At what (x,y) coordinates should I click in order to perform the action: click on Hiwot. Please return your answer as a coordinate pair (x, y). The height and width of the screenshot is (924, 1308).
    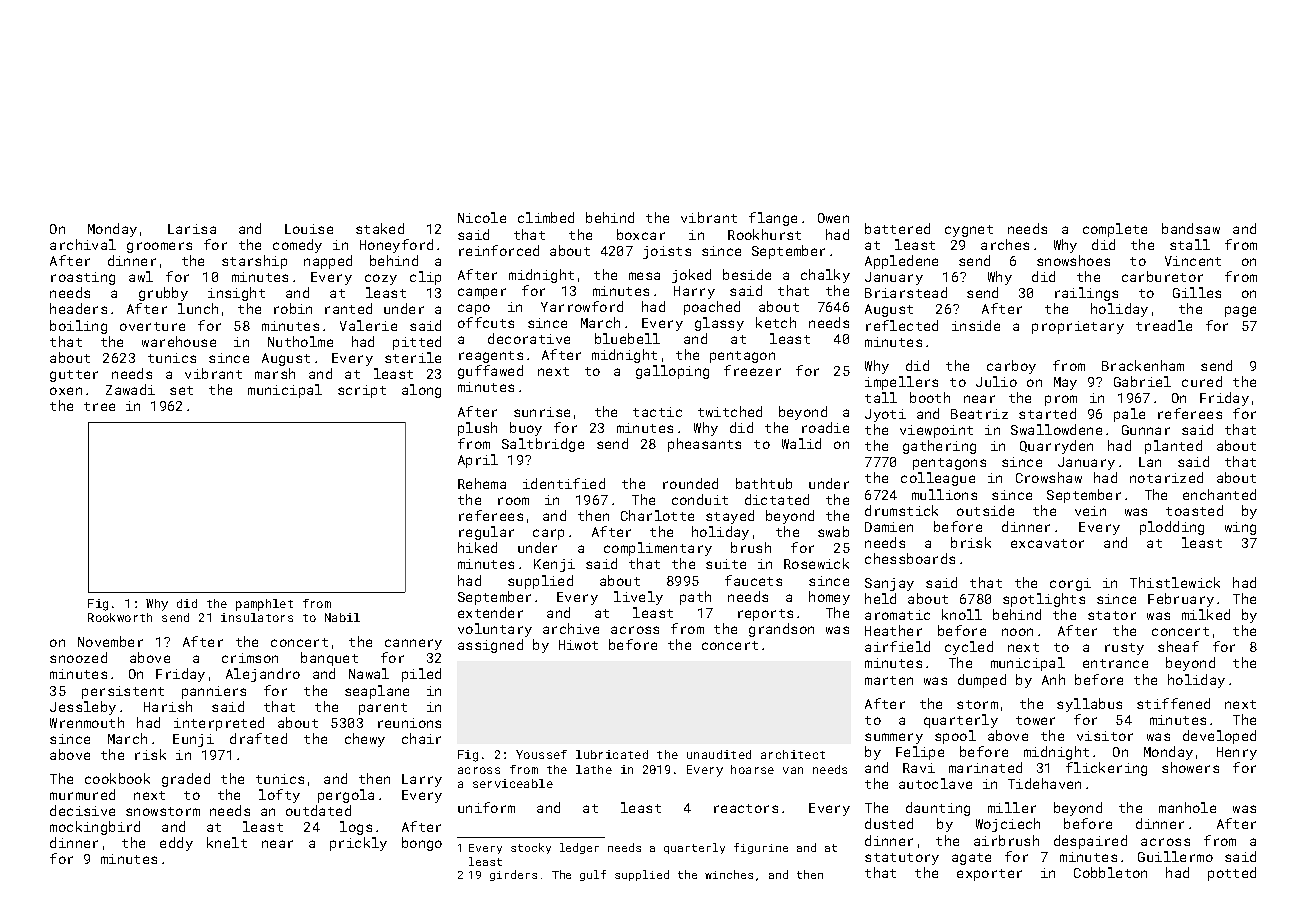
    Looking at the image, I should click on (578, 645).
